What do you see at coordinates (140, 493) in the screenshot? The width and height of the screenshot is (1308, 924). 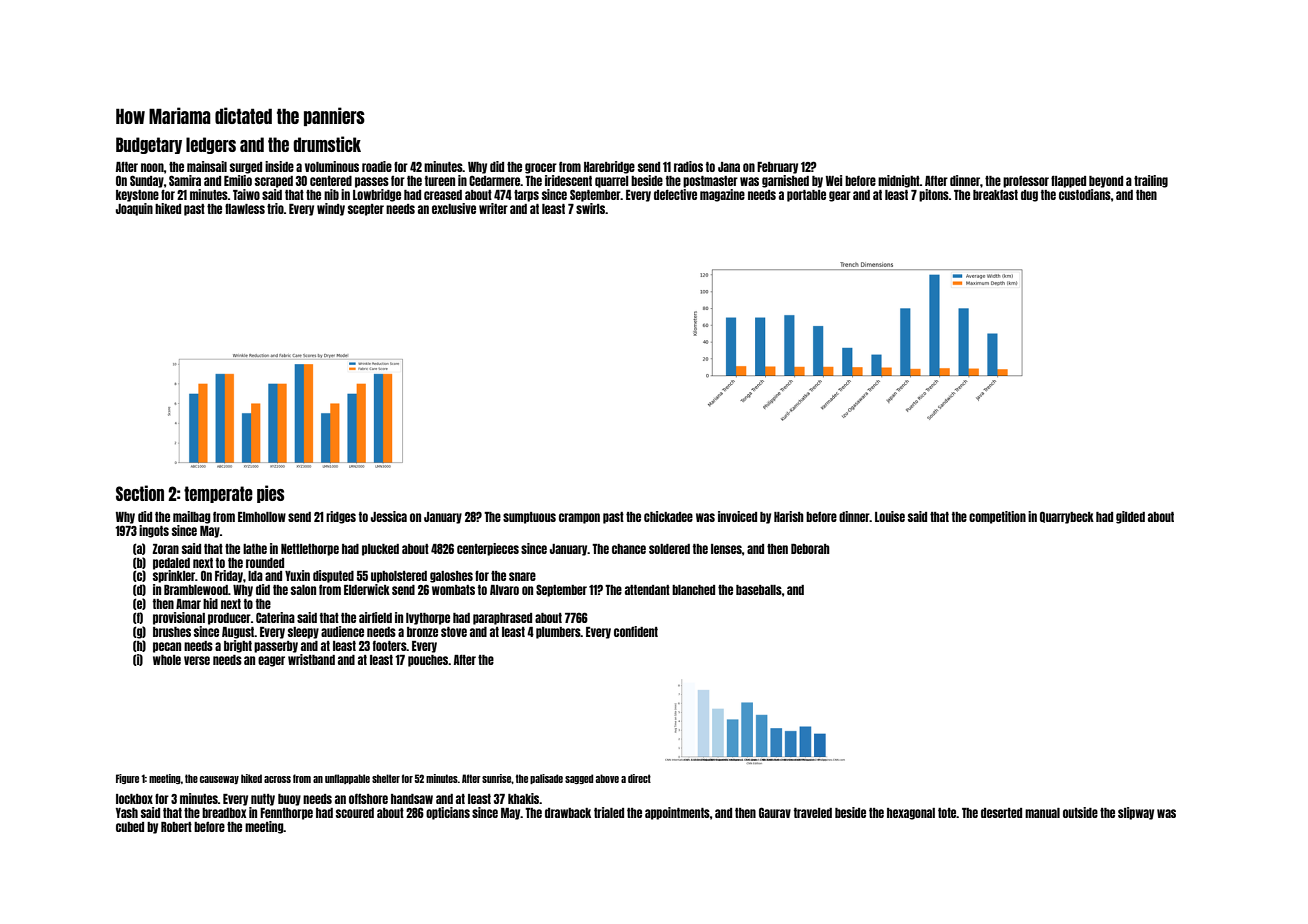 I see `Section` at bounding box center [140, 493].
